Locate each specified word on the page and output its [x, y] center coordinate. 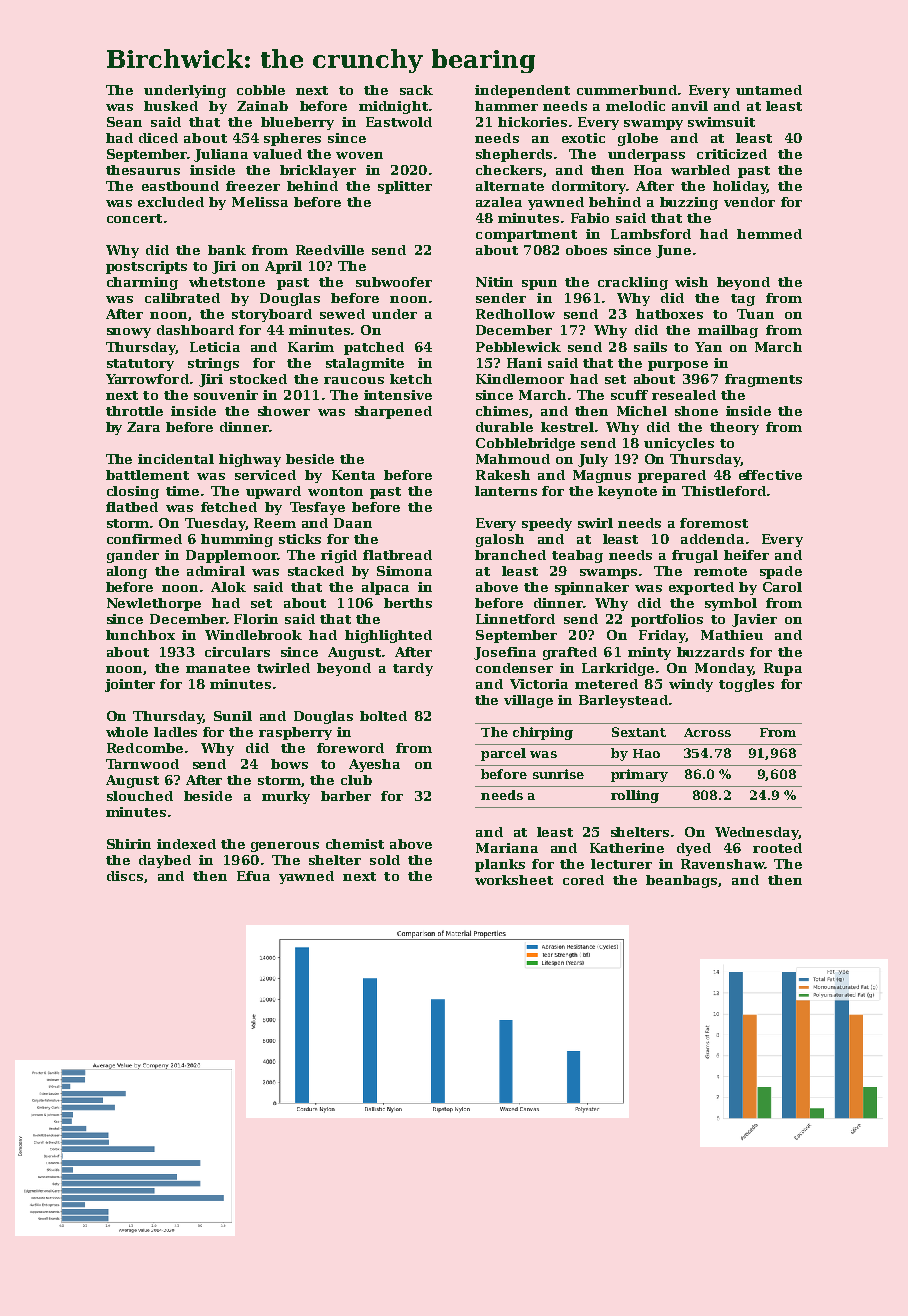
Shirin [129, 844]
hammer [506, 106]
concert [134, 218]
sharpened [393, 412]
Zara [143, 427]
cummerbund [627, 90]
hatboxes [669, 314]
